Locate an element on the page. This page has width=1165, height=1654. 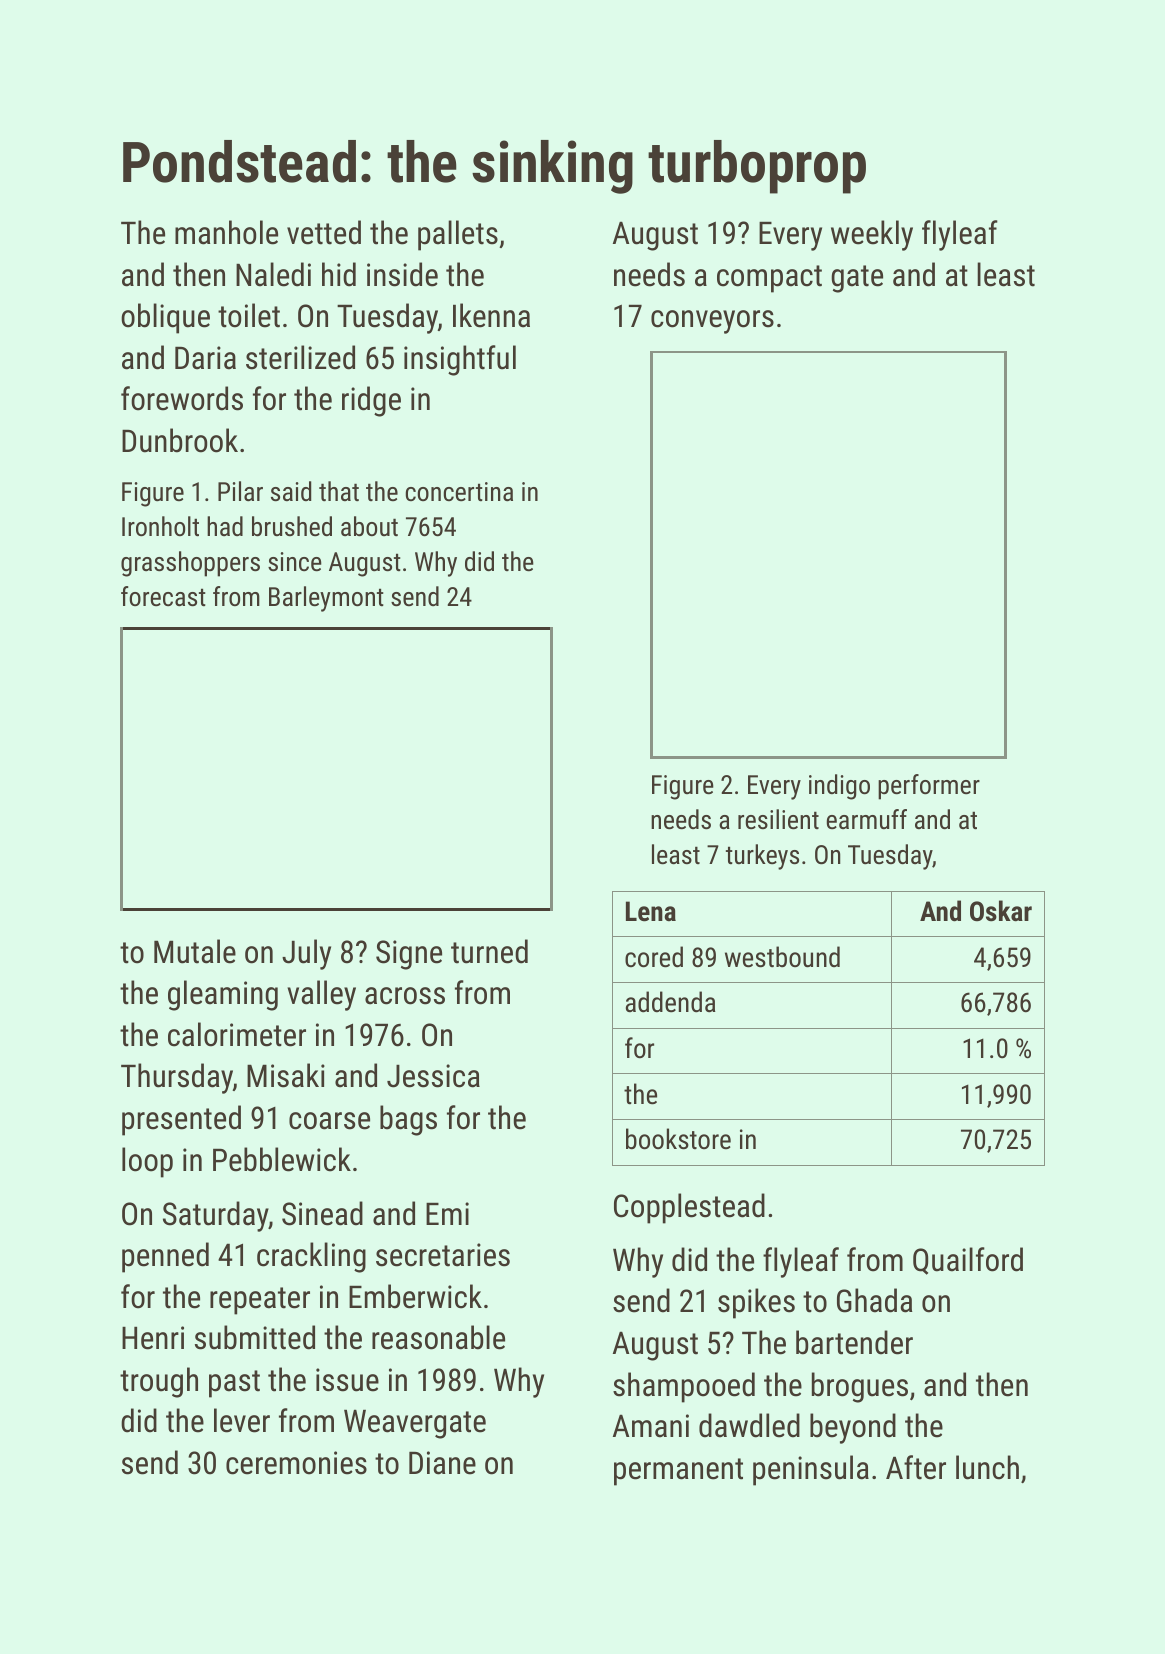
Ikenna is located at coordinates (491, 315).
